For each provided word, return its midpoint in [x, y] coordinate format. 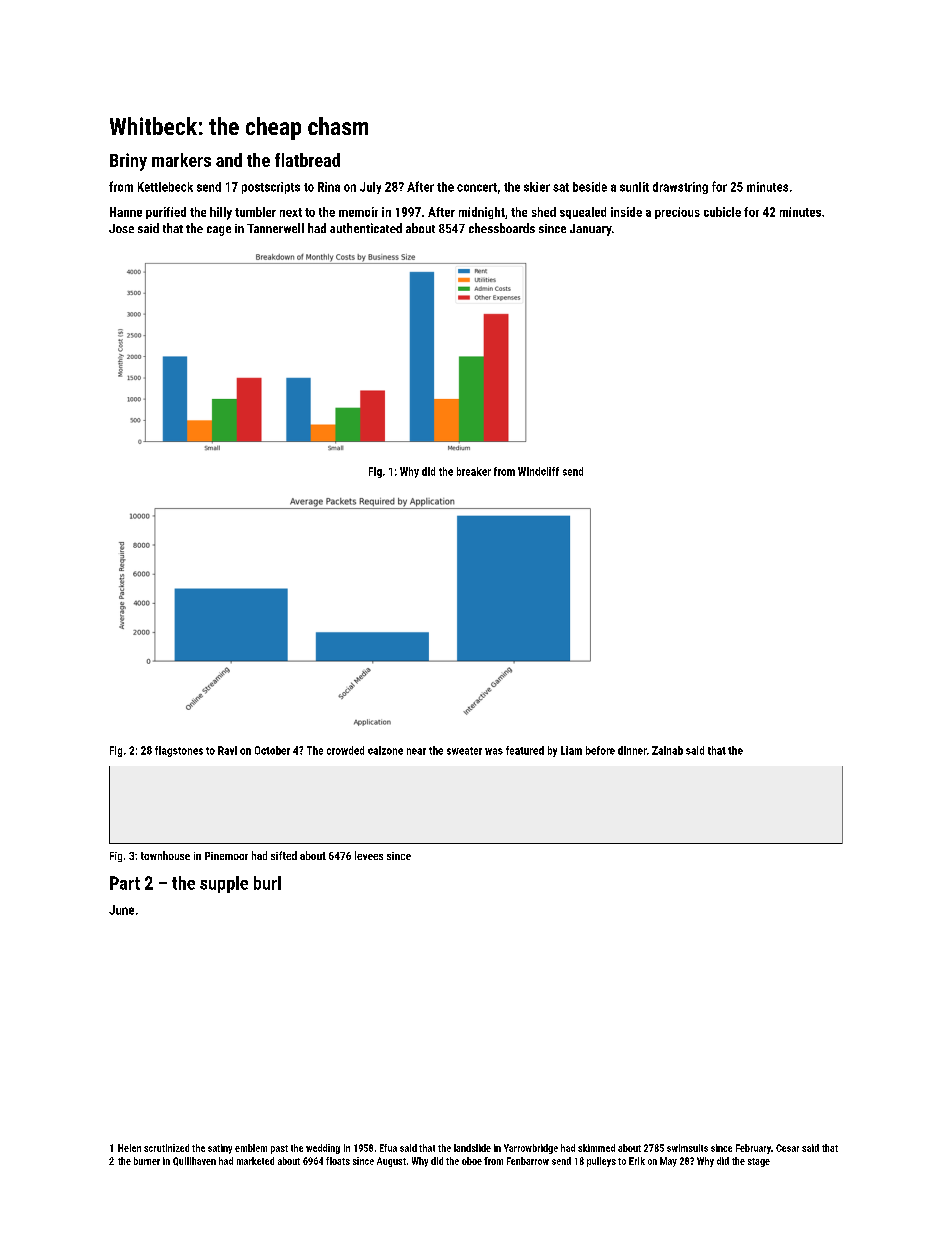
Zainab [667, 750]
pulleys [601, 1162]
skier [537, 187]
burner [147, 1161]
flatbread [307, 160]
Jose [121, 228]
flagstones [179, 751]
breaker [474, 471]
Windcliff [538, 471]
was [494, 751]
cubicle [722, 212]
